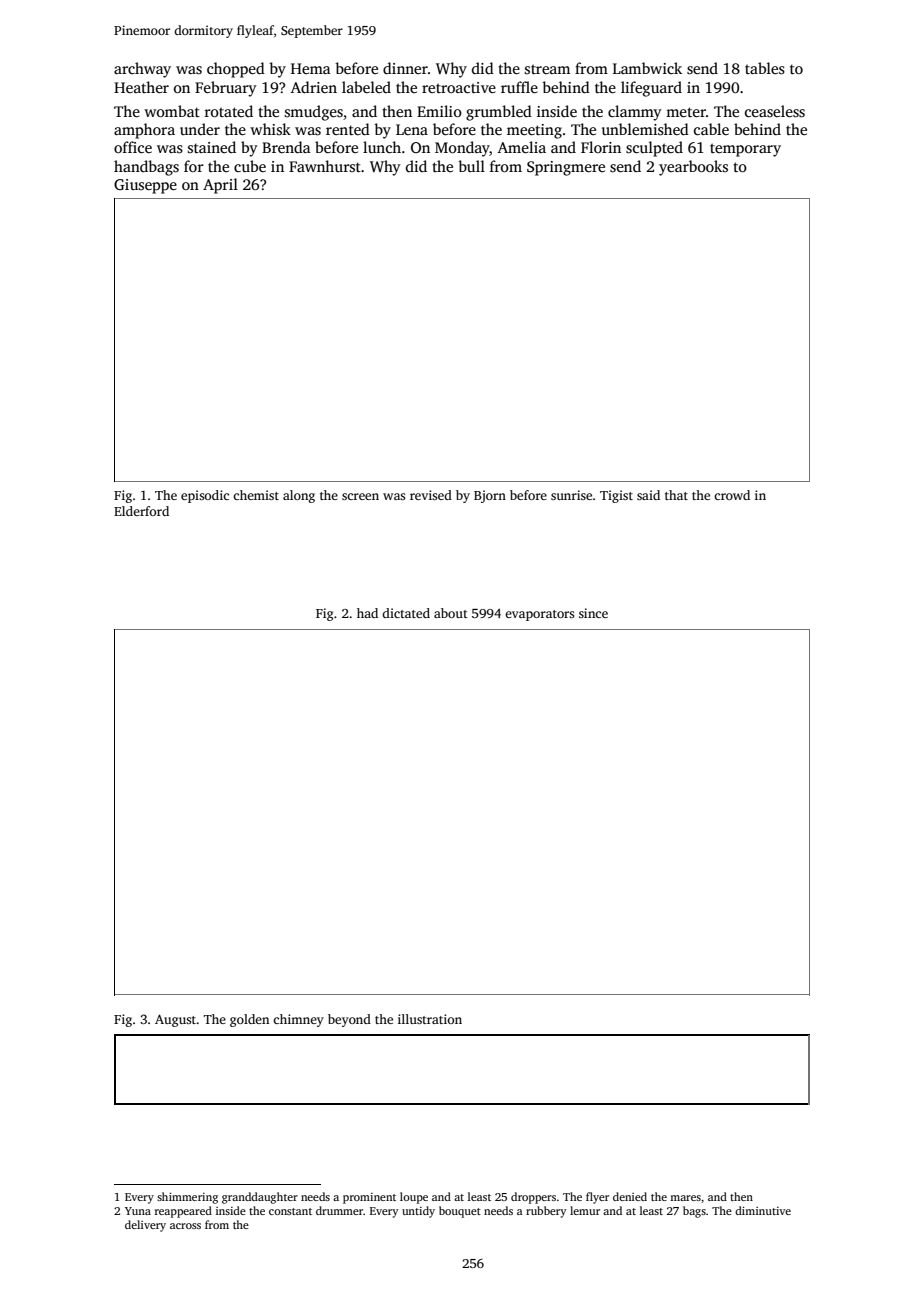 This screenshot has height=1308, width=924. I want to click on crowd, so click(732, 495).
